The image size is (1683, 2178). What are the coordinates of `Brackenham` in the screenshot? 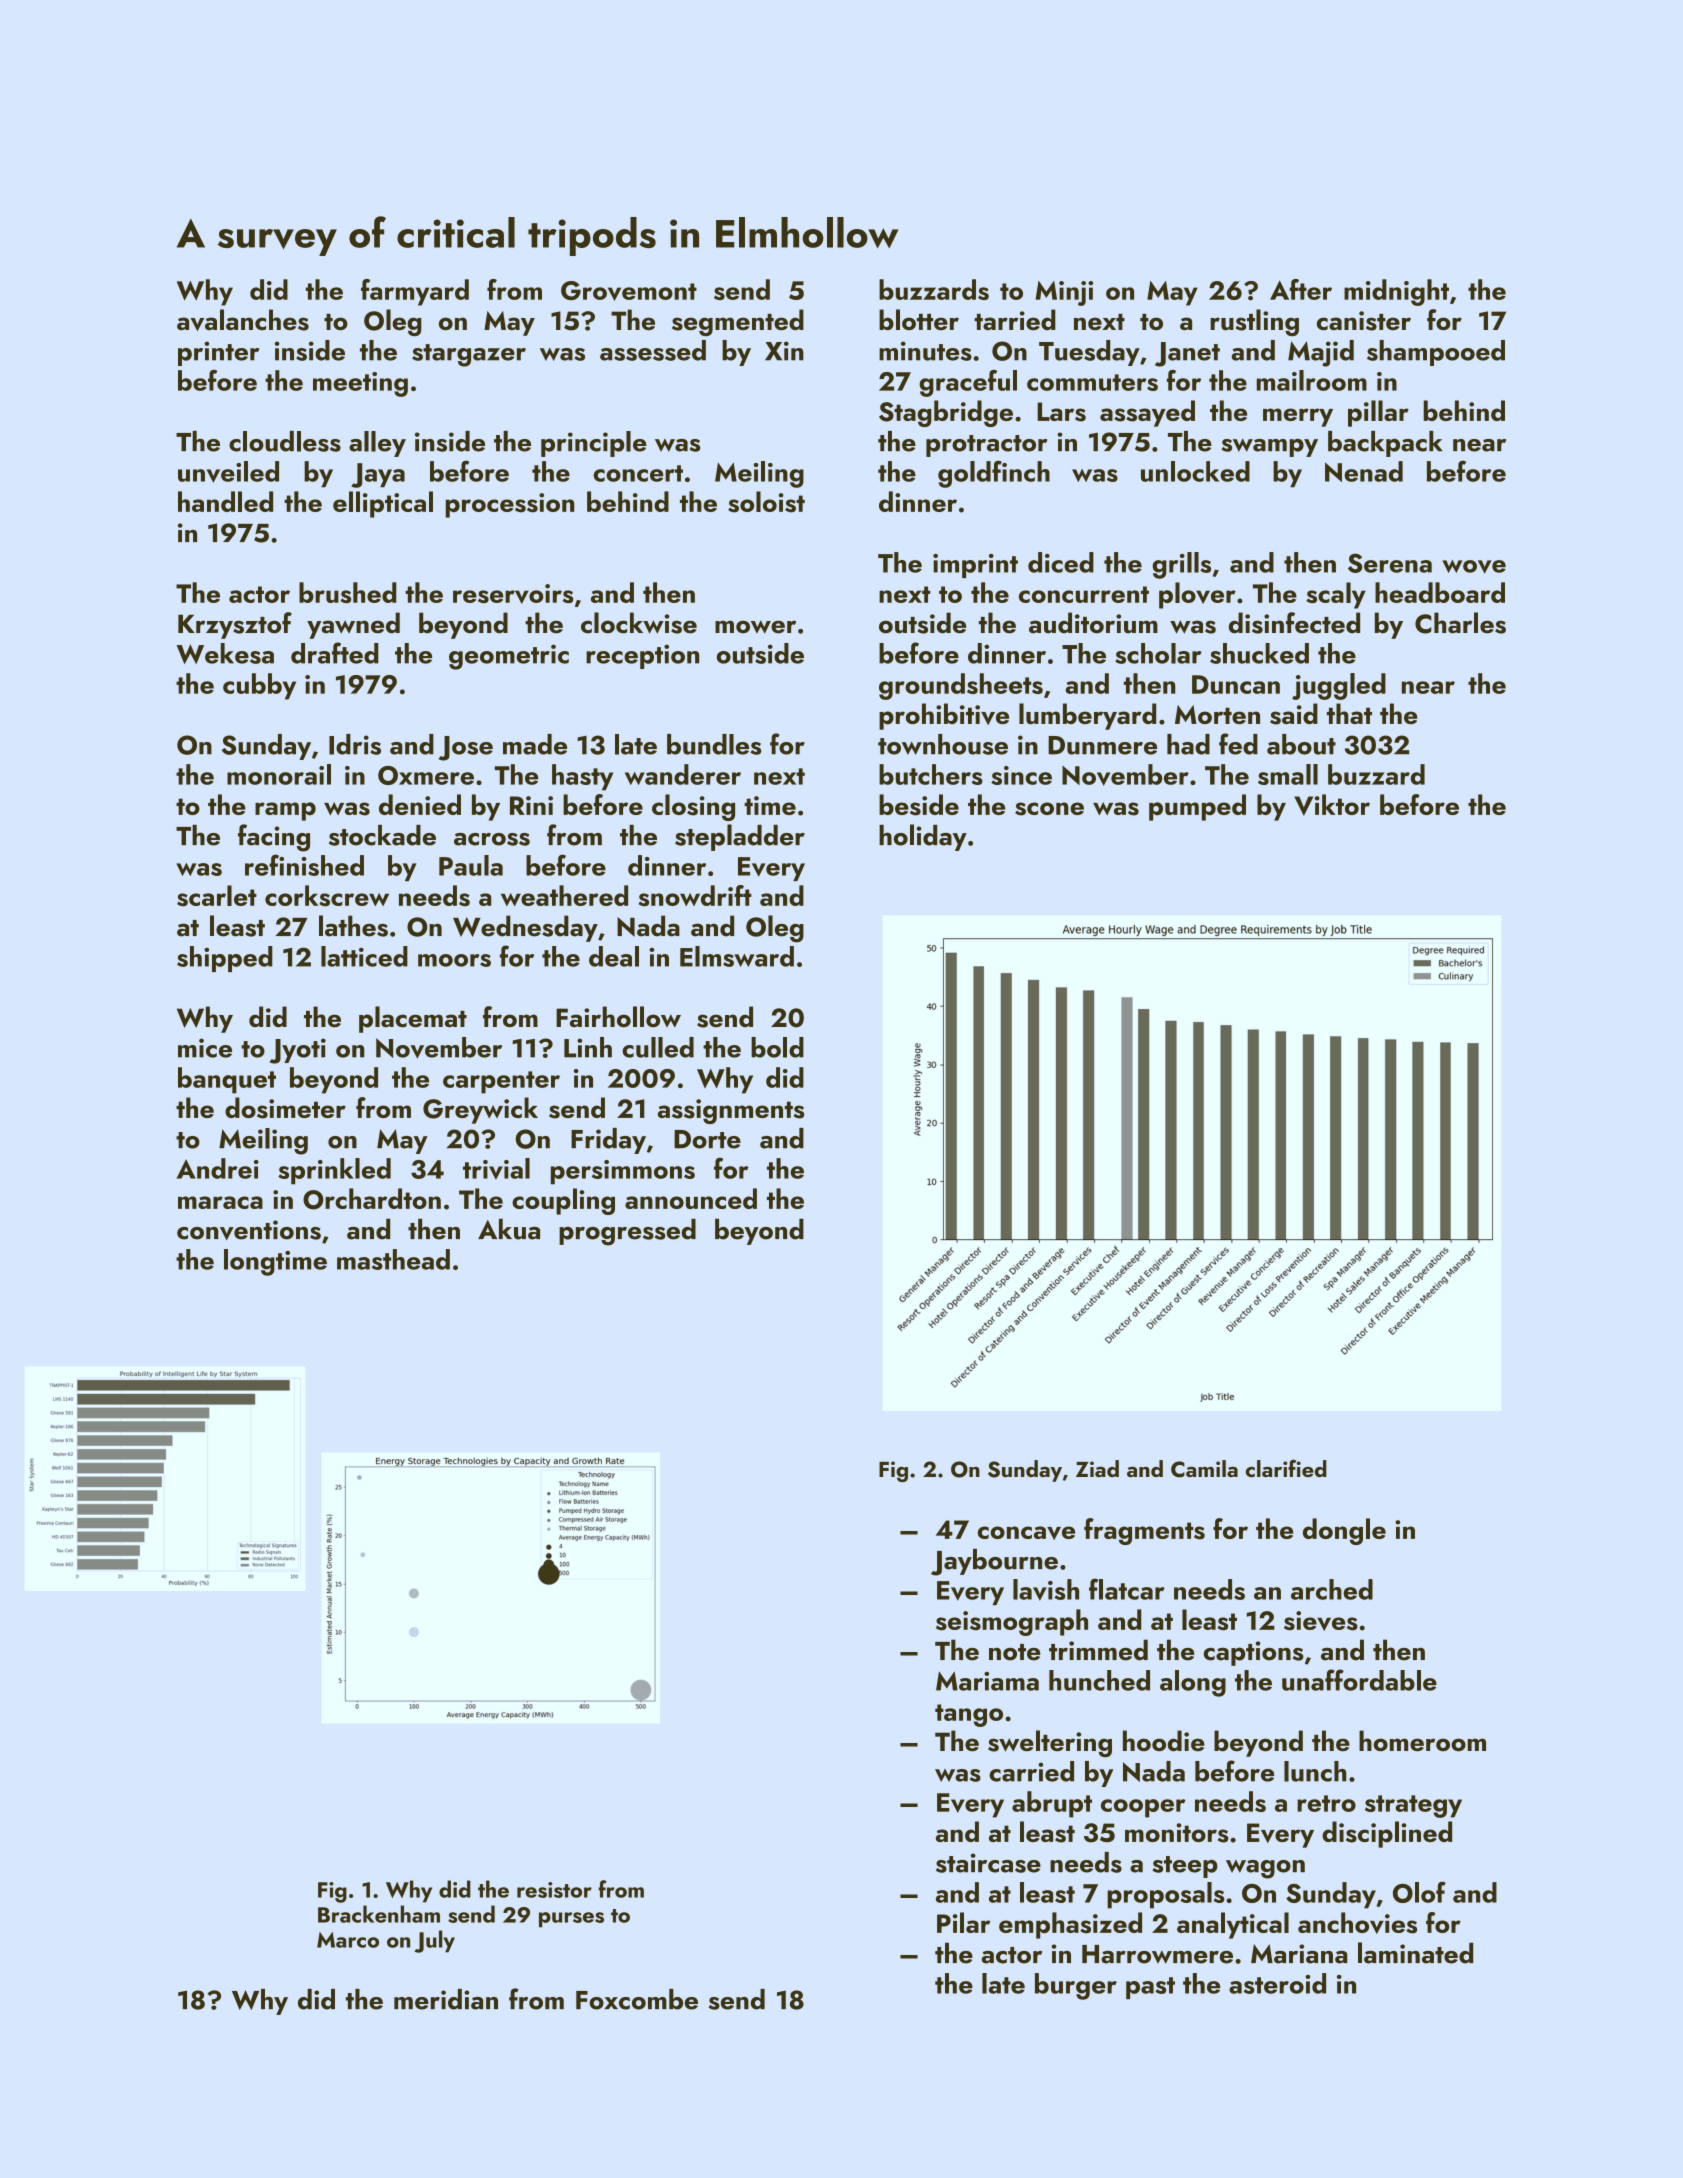 It's located at (379, 1914).
